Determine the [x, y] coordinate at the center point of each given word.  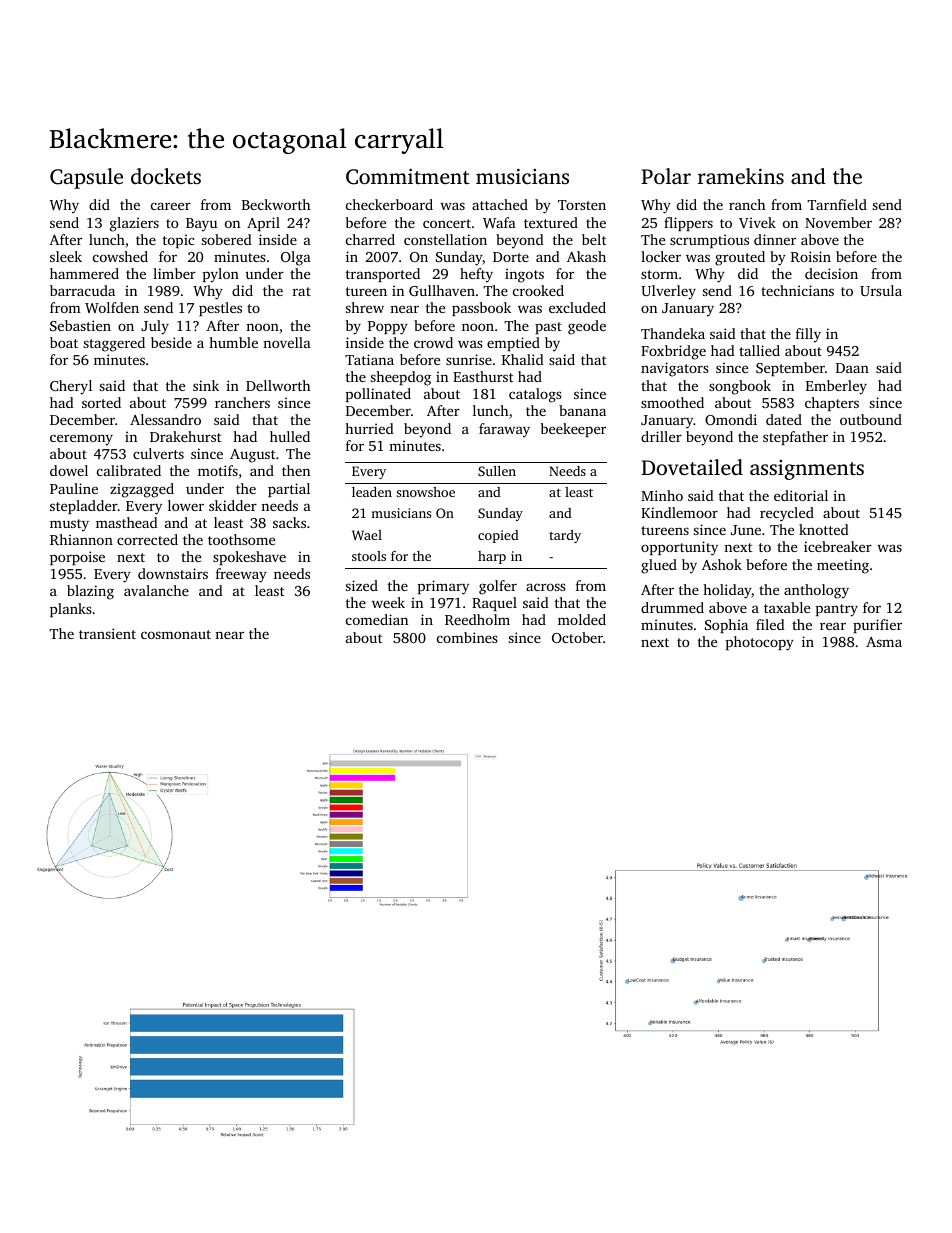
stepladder [84, 507]
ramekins [741, 176]
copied [498, 536]
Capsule [86, 178]
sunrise [469, 359]
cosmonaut [176, 634]
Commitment [408, 177]
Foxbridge [673, 352]
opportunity [679, 548]
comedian [377, 619]
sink [206, 385]
